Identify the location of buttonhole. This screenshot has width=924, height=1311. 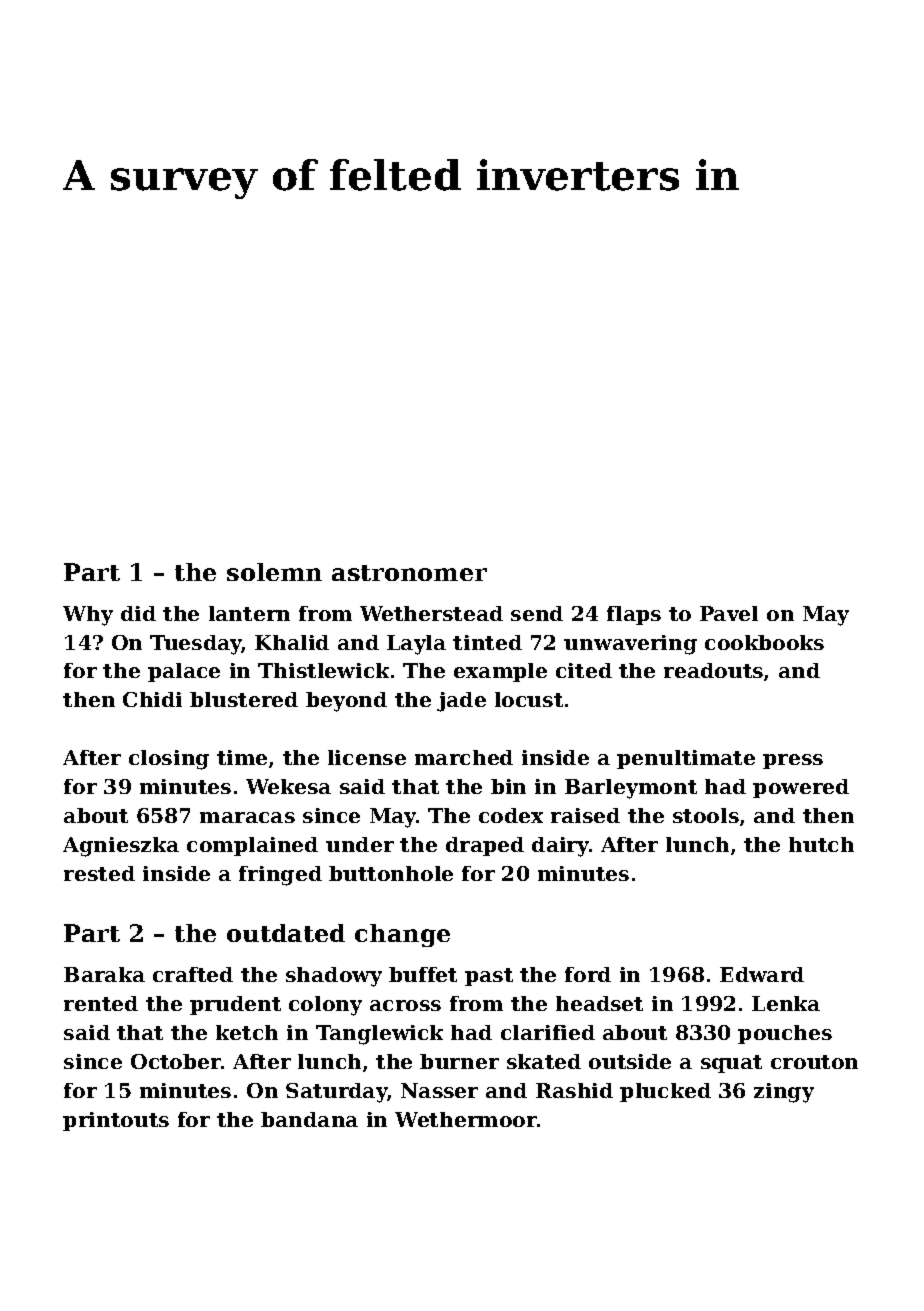
(391, 873).
